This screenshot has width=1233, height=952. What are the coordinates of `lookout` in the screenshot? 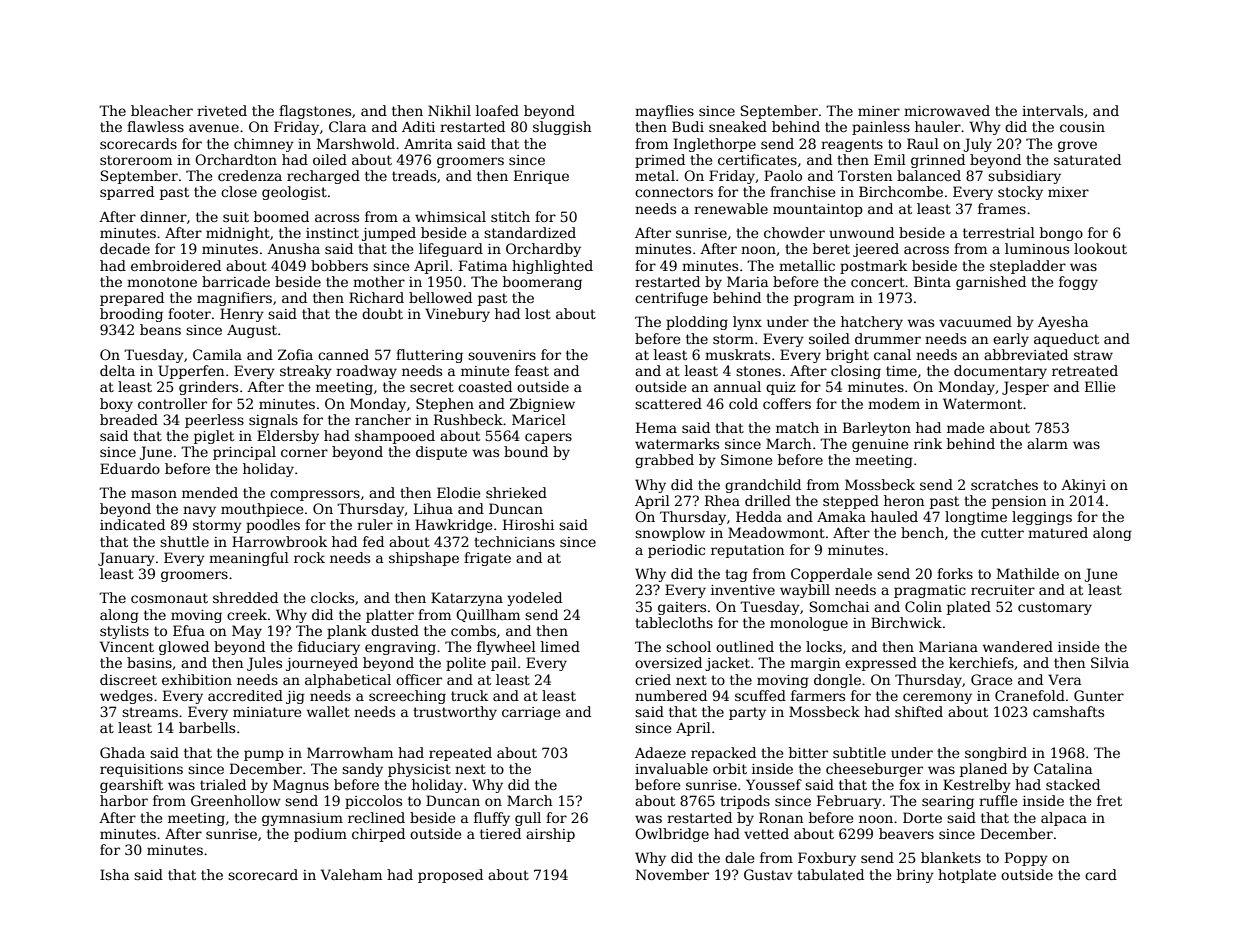 It's located at (1100, 248).
